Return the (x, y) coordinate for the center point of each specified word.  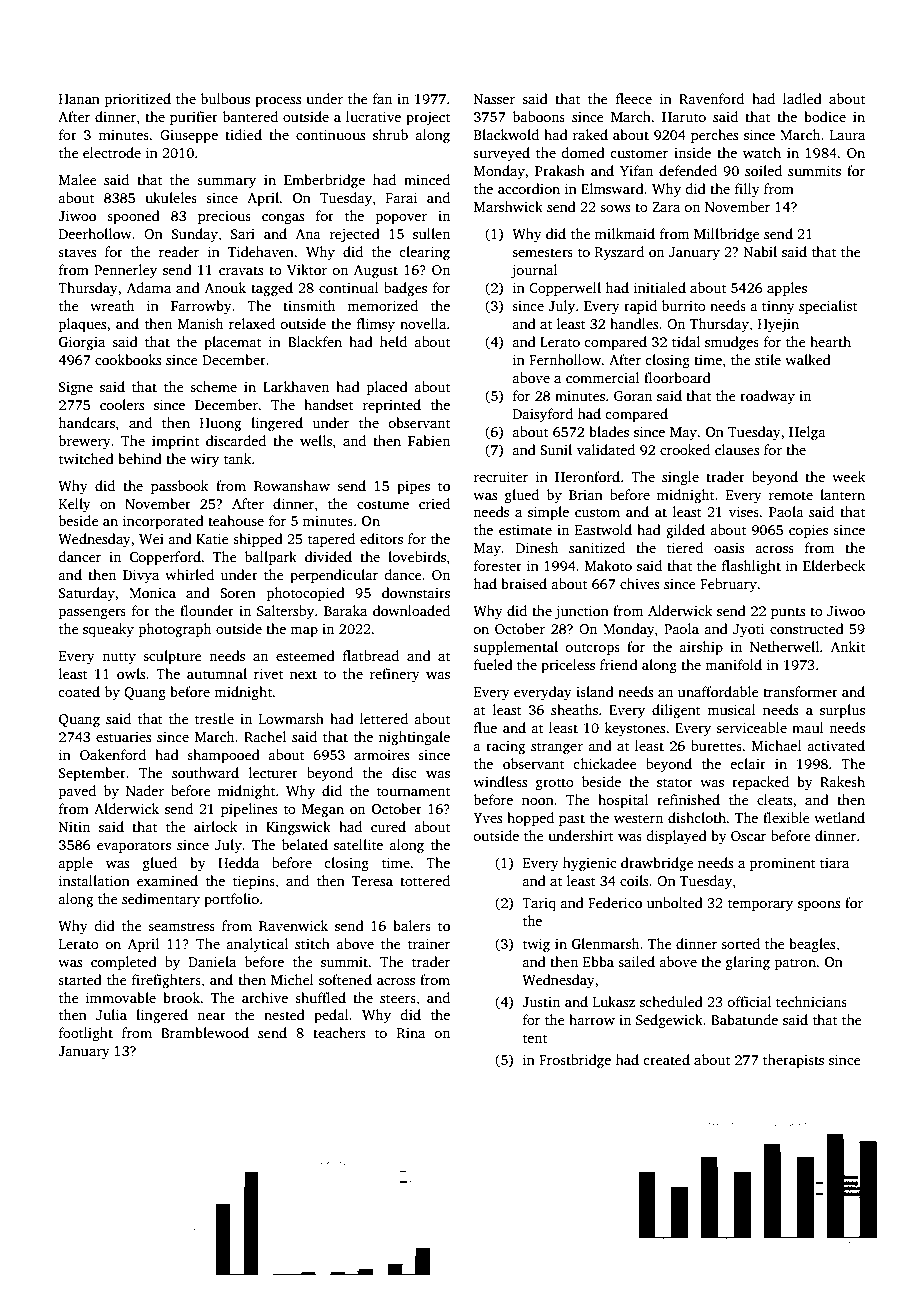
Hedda (238, 862)
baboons (539, 116)
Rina (411, 1033)
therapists (793, 1061)
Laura (847, 135)
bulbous (225, 98)
